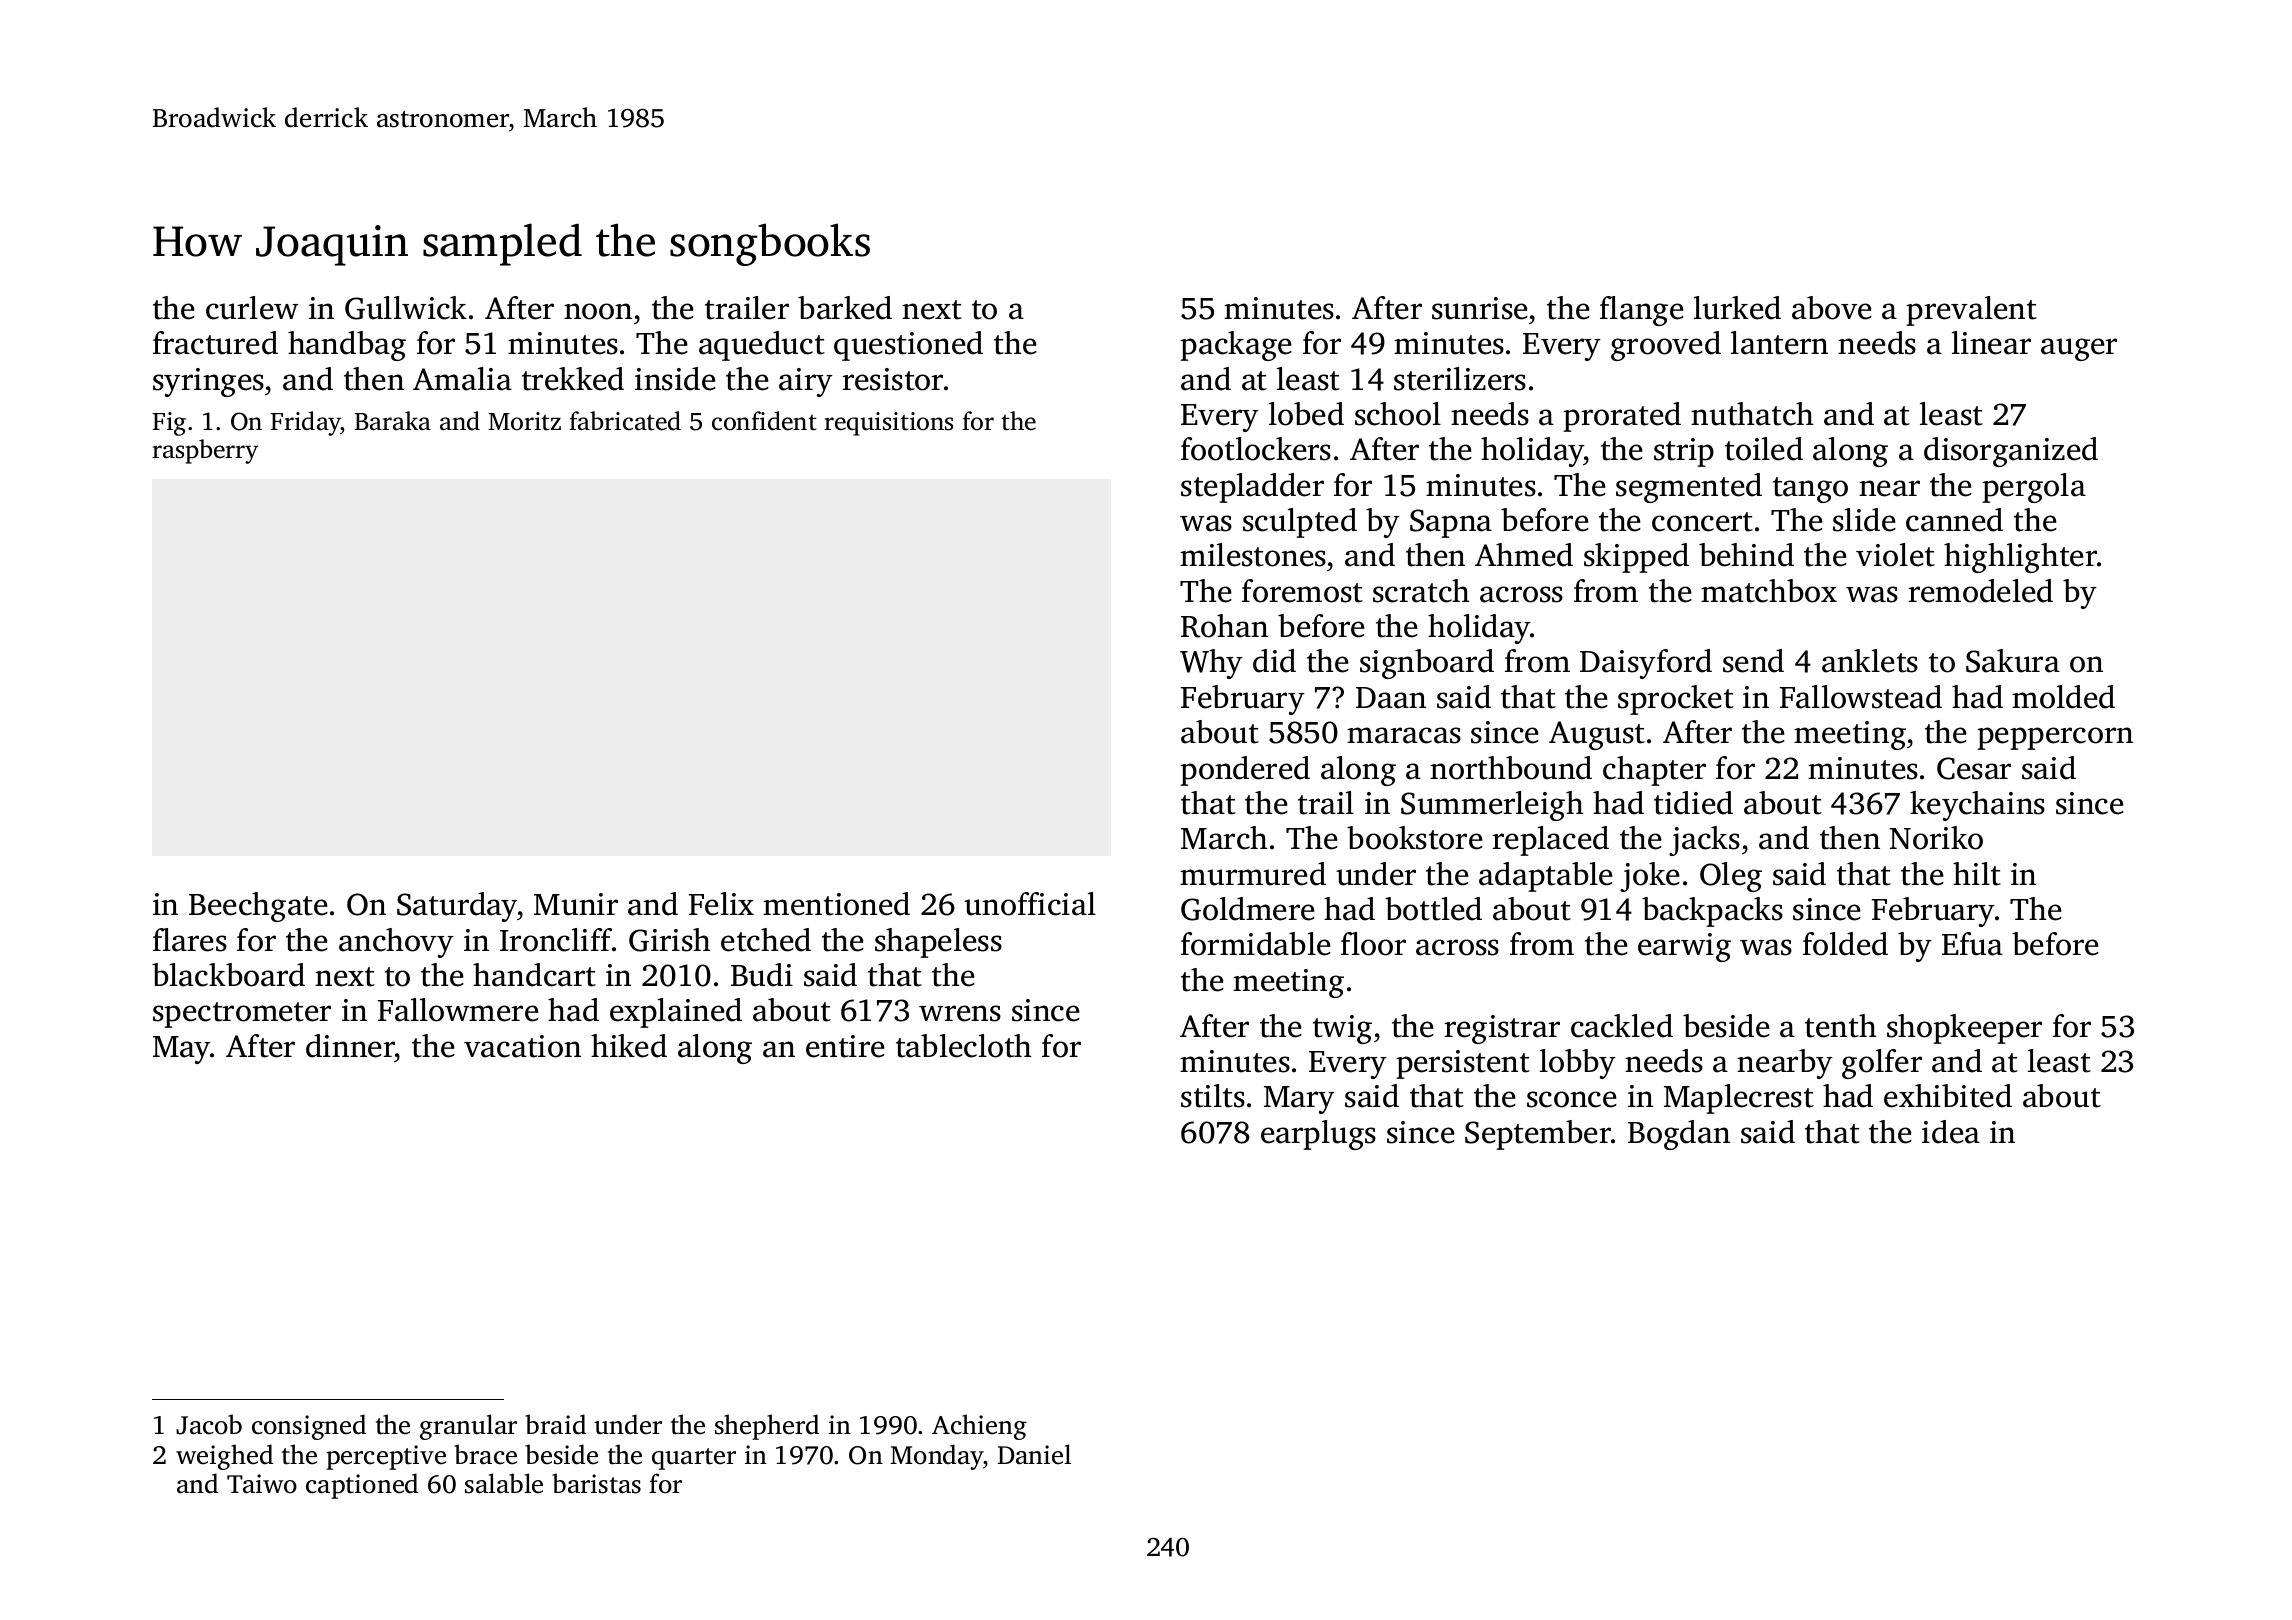  I want to click on peppercorn, so click(2055, 738).
